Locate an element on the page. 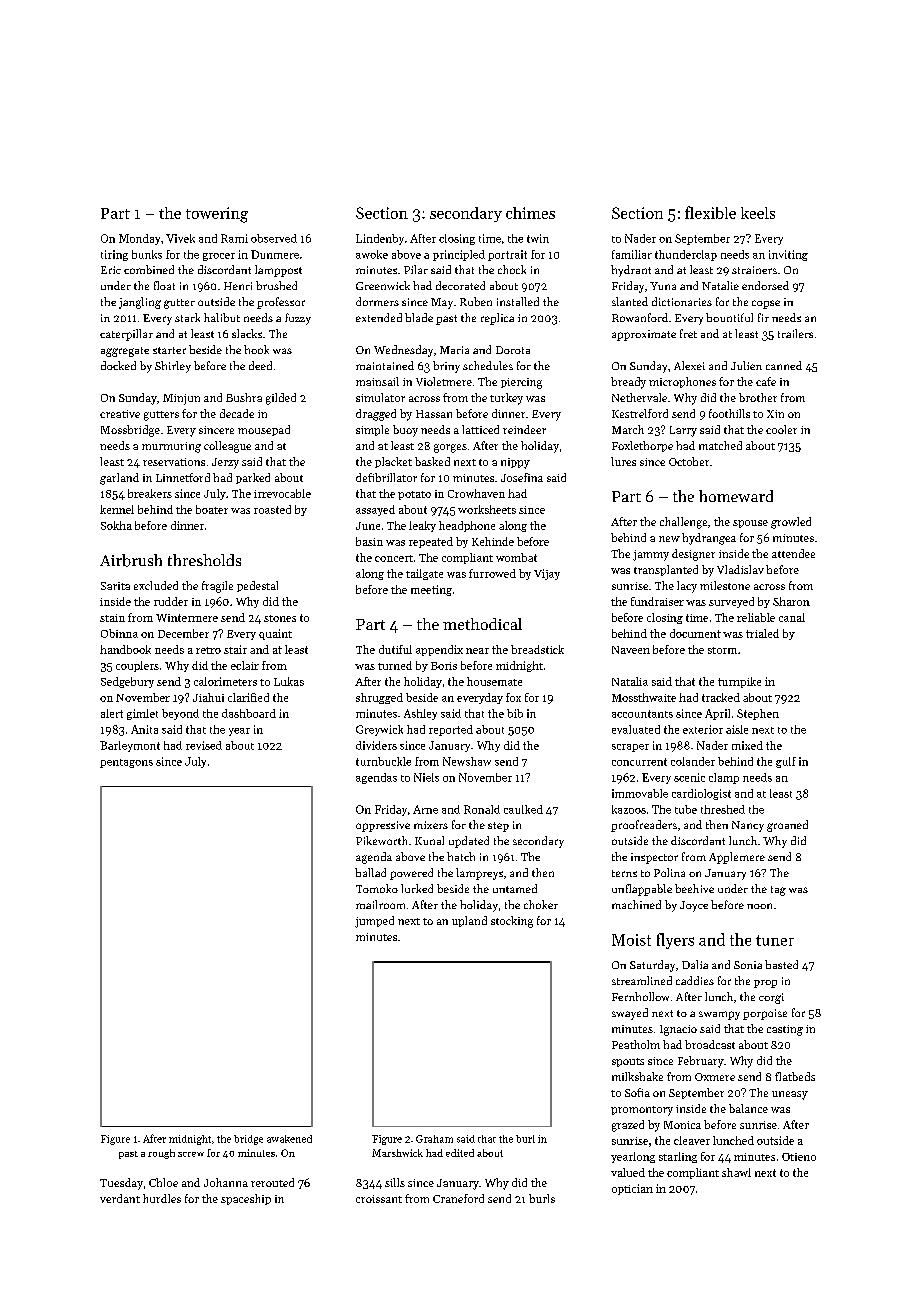 The height and width of the document is (1308, 924). keels is located at coordinates (758, 213).
